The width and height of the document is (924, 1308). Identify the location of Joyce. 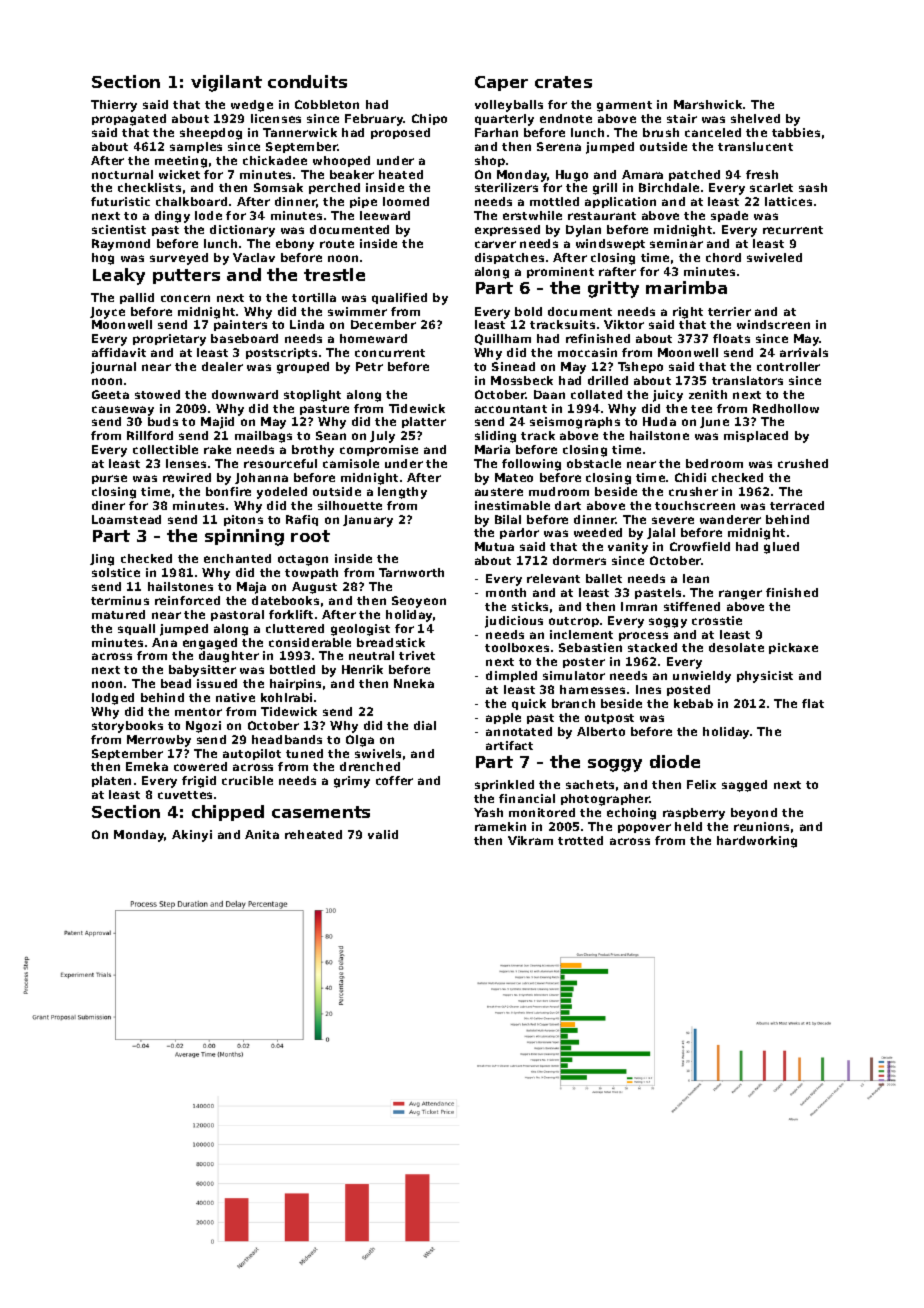
(107, 313).
